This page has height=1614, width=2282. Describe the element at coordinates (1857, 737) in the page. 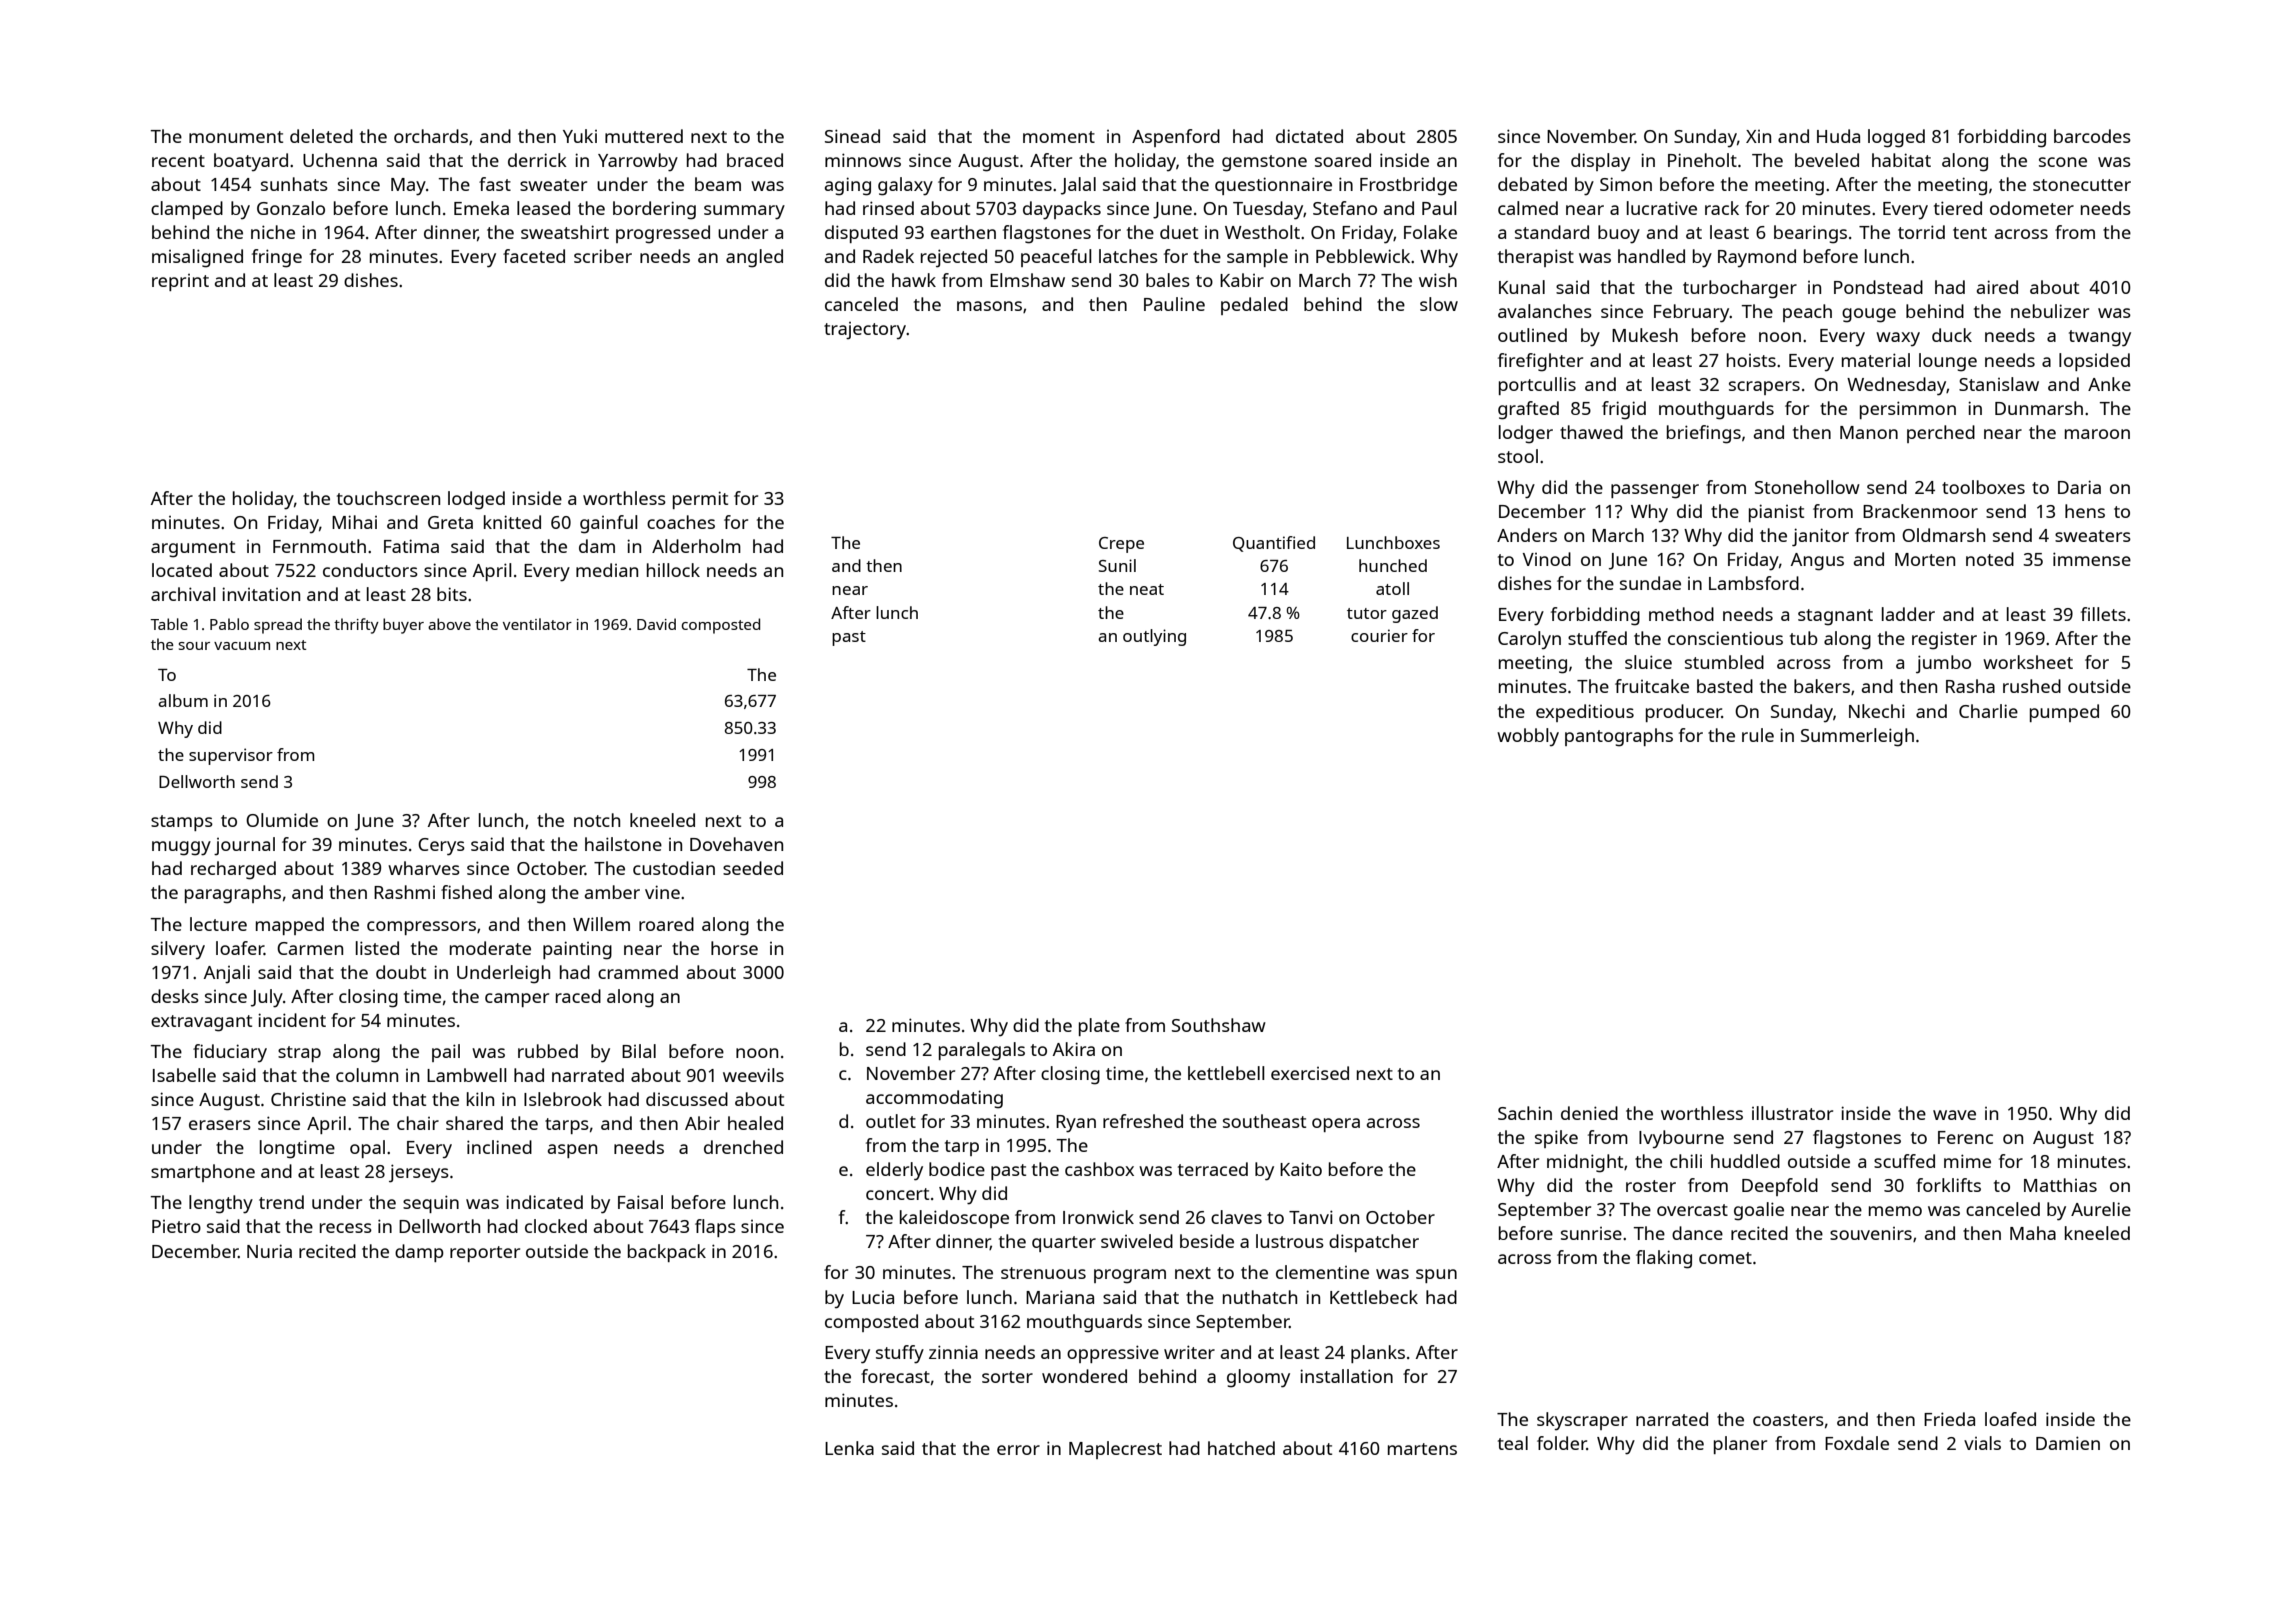

I see `Summerleigh` at that location.
